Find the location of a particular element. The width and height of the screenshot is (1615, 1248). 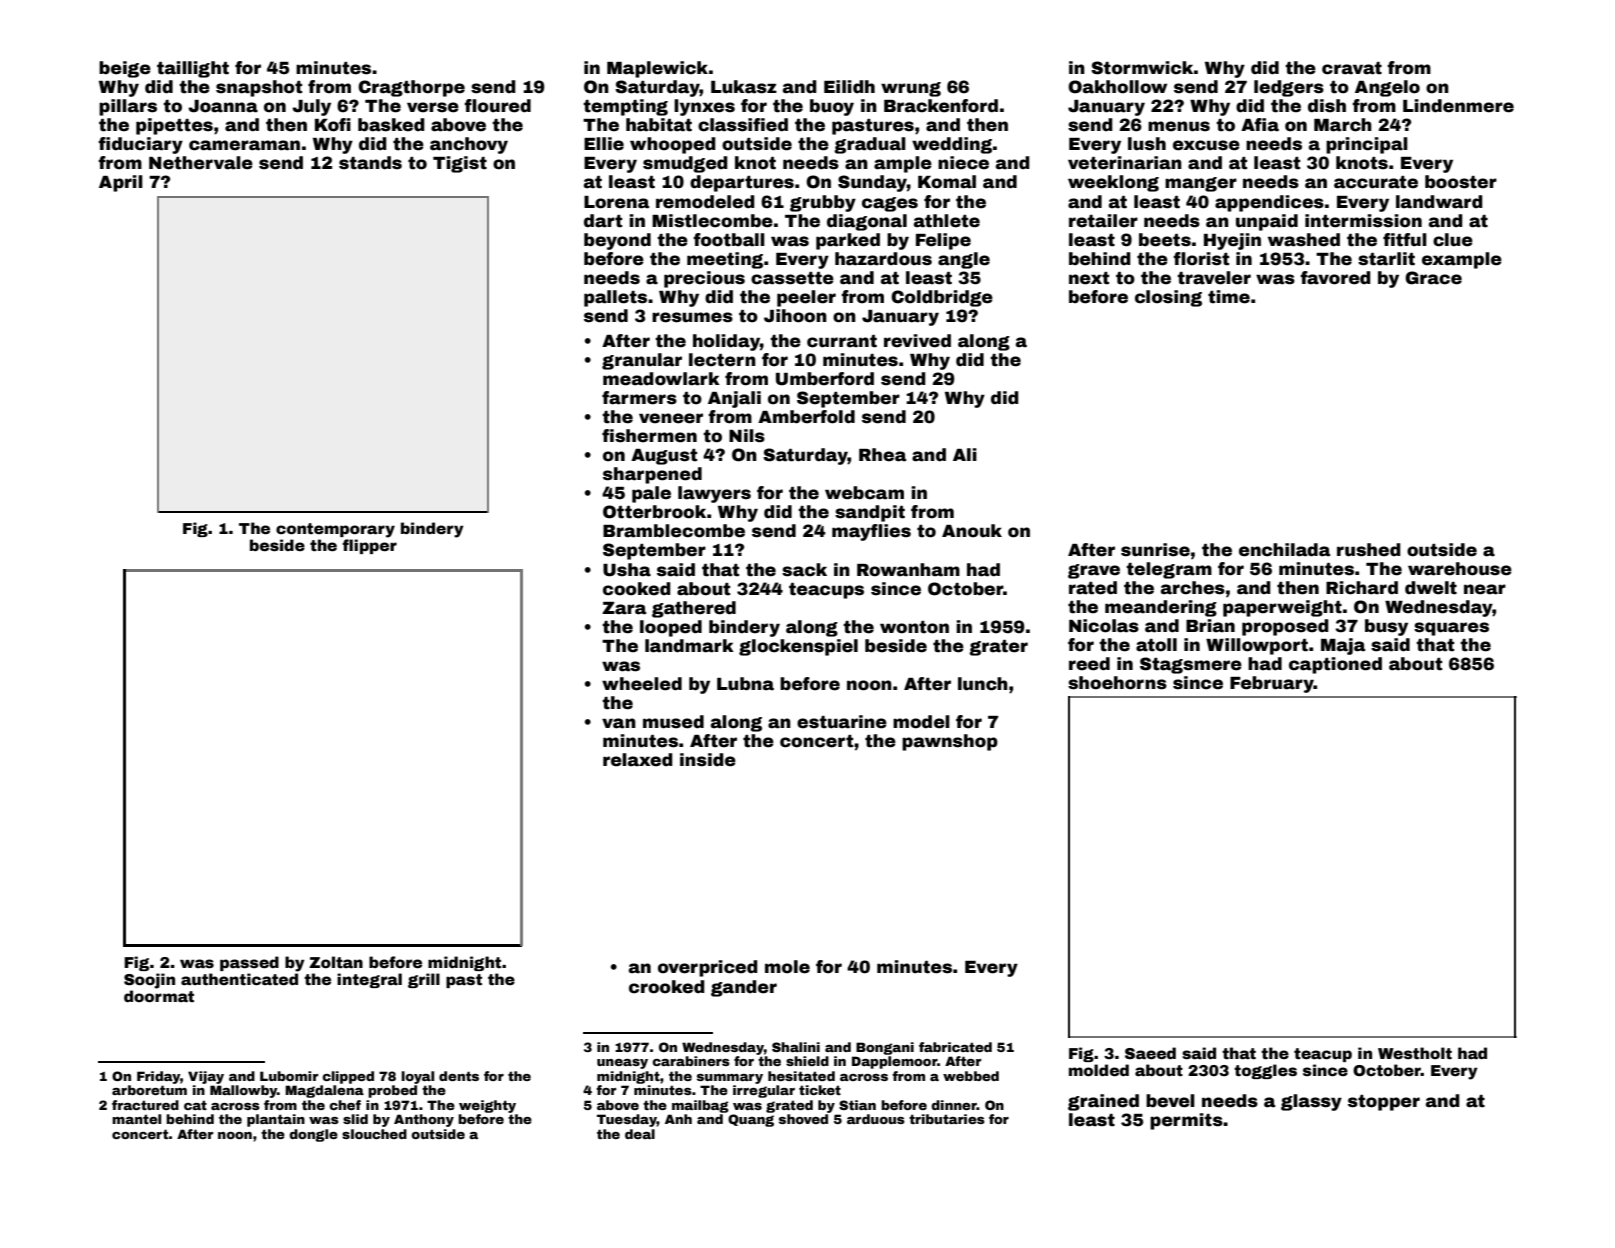

February is located at coordinates (1272, 684).
